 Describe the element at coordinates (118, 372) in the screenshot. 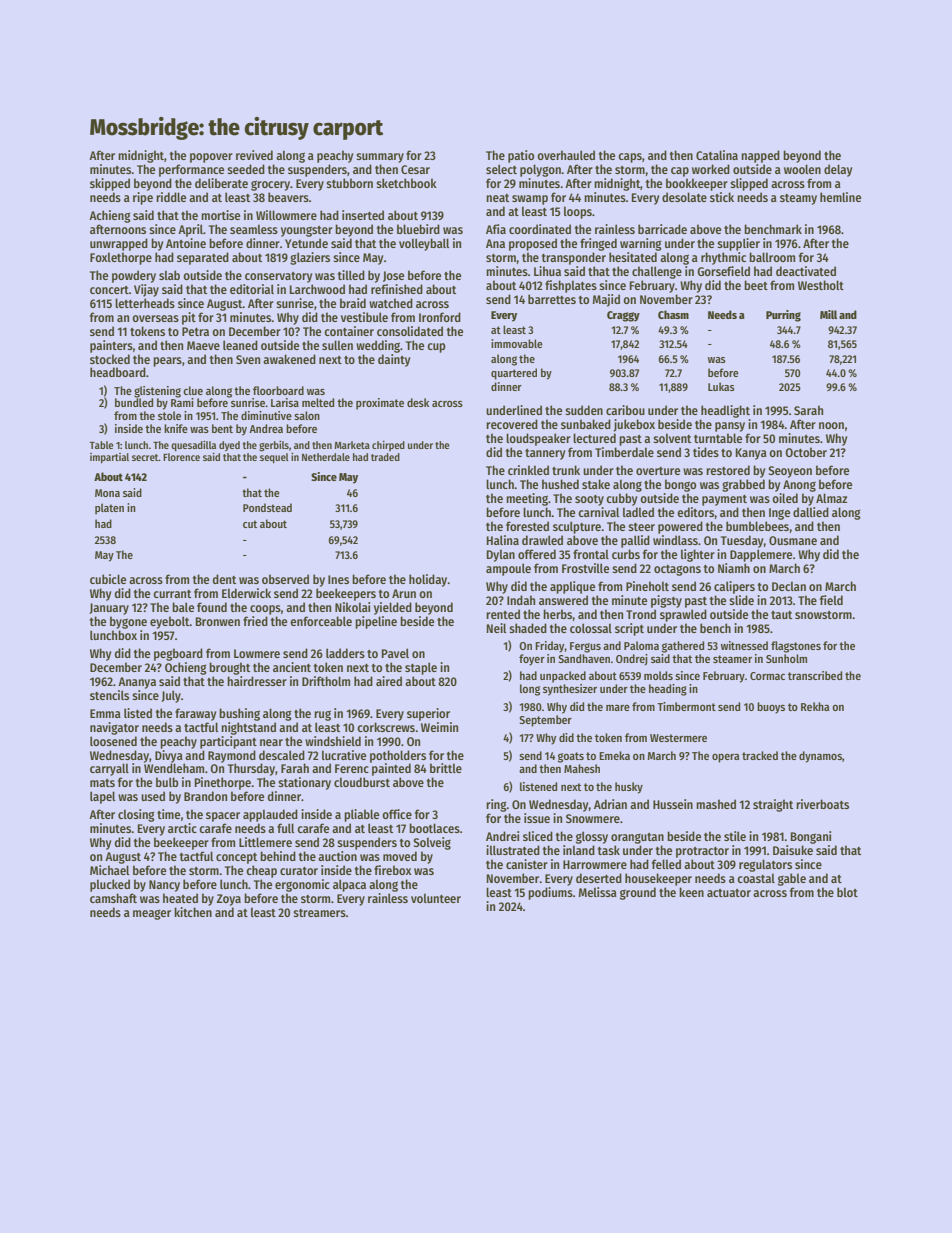

I see `headboard` at that location.
